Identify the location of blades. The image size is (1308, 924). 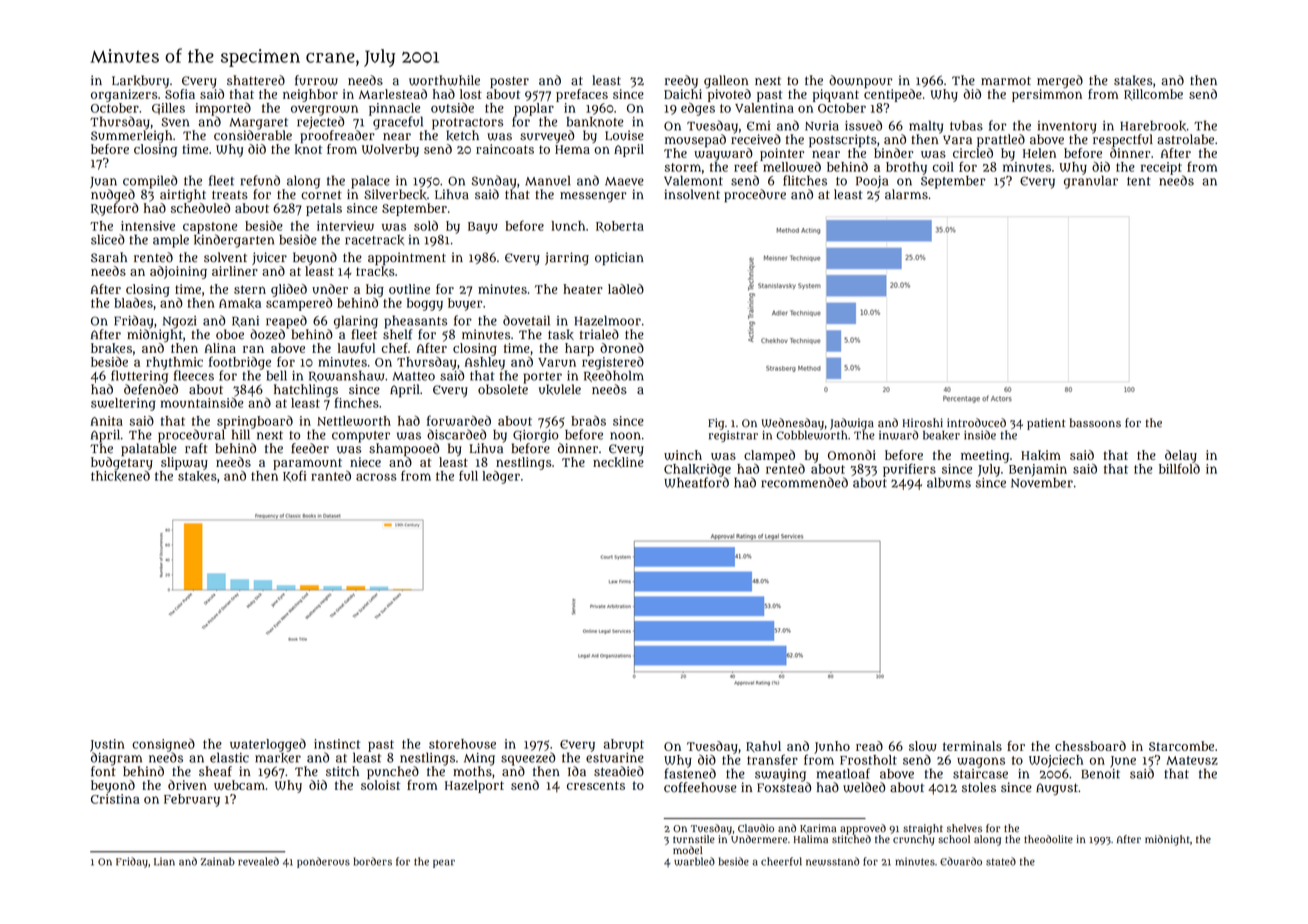
(133, 303).
